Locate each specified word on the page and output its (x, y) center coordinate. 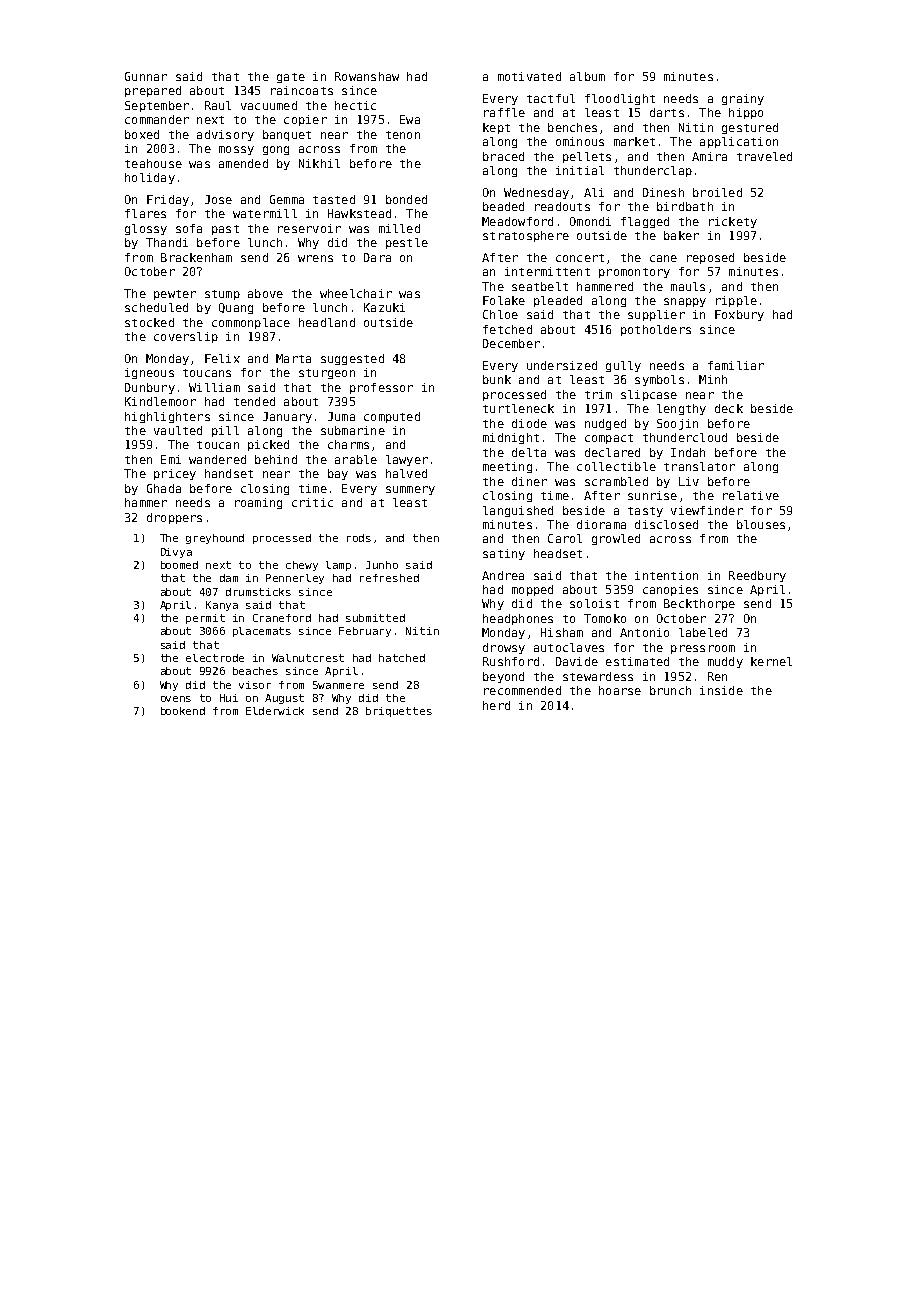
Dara (377, 257)
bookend (183, 711)
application (739, 142)
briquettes (399, 712)
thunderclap (653, 171)
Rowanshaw (367, 76)
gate (291, 78)
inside (721, 690)
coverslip (186, 337)
